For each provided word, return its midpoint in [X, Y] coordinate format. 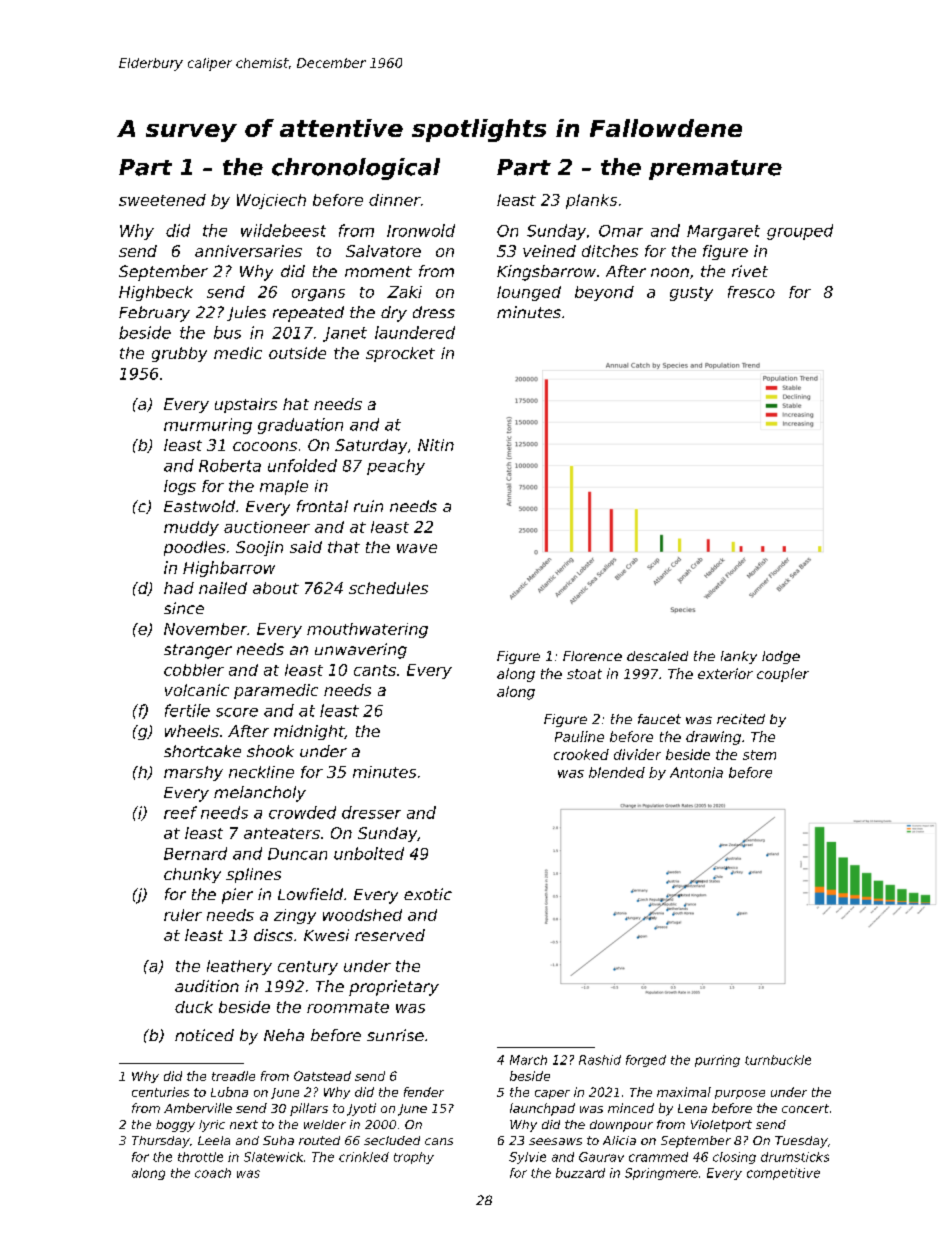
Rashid [600, 1060]
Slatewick [273, 1157]
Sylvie [527, 1158]
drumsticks [795, 1157]
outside [297, 353]
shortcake [202, 751]
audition [207, 986]
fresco [751, 292]
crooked [581, 754]
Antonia [696, 772]
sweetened [162, 200]
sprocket [400, 354]
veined [549, 251]
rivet [750, 271]
